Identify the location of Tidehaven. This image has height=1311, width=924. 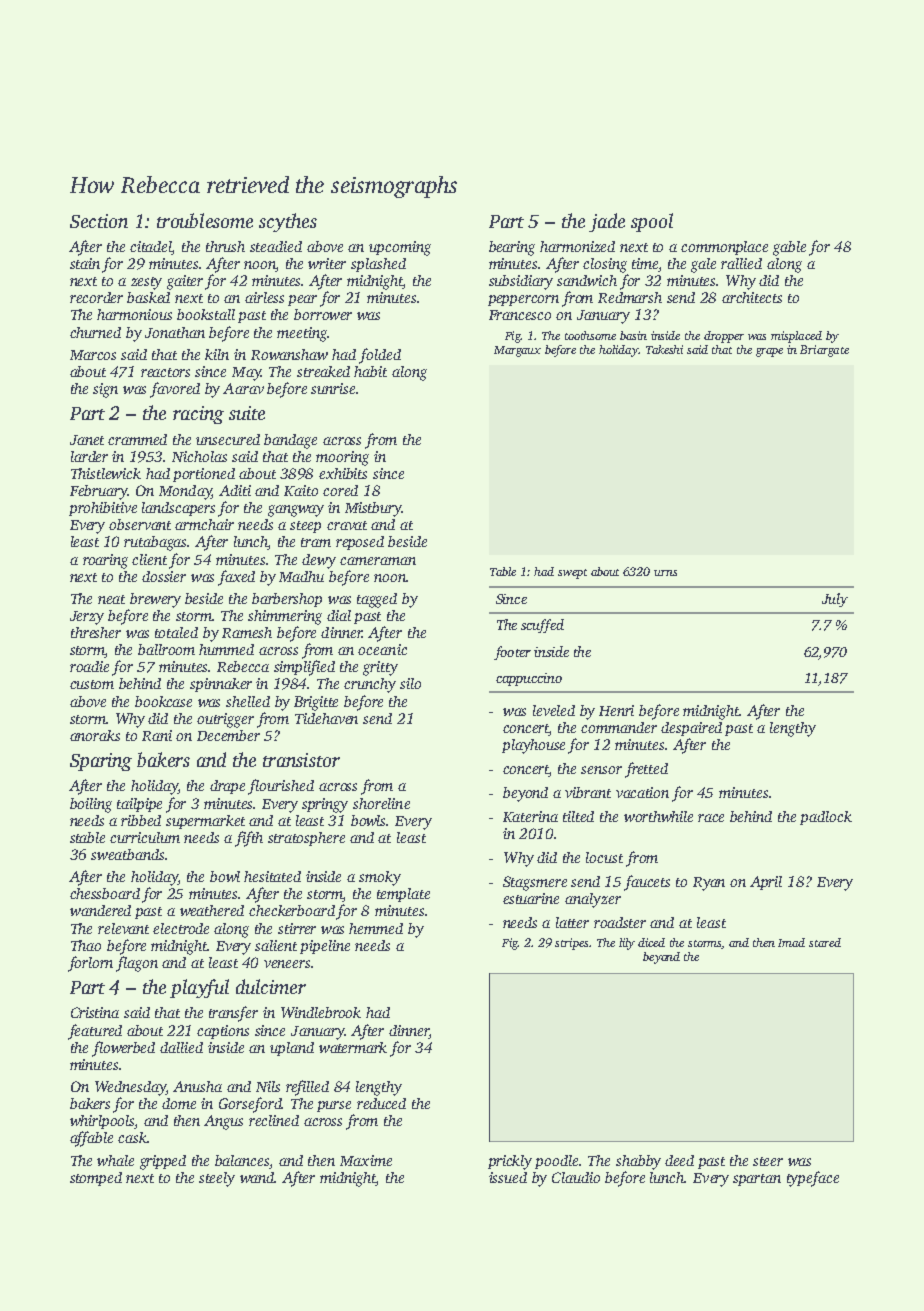
(326, 718).
